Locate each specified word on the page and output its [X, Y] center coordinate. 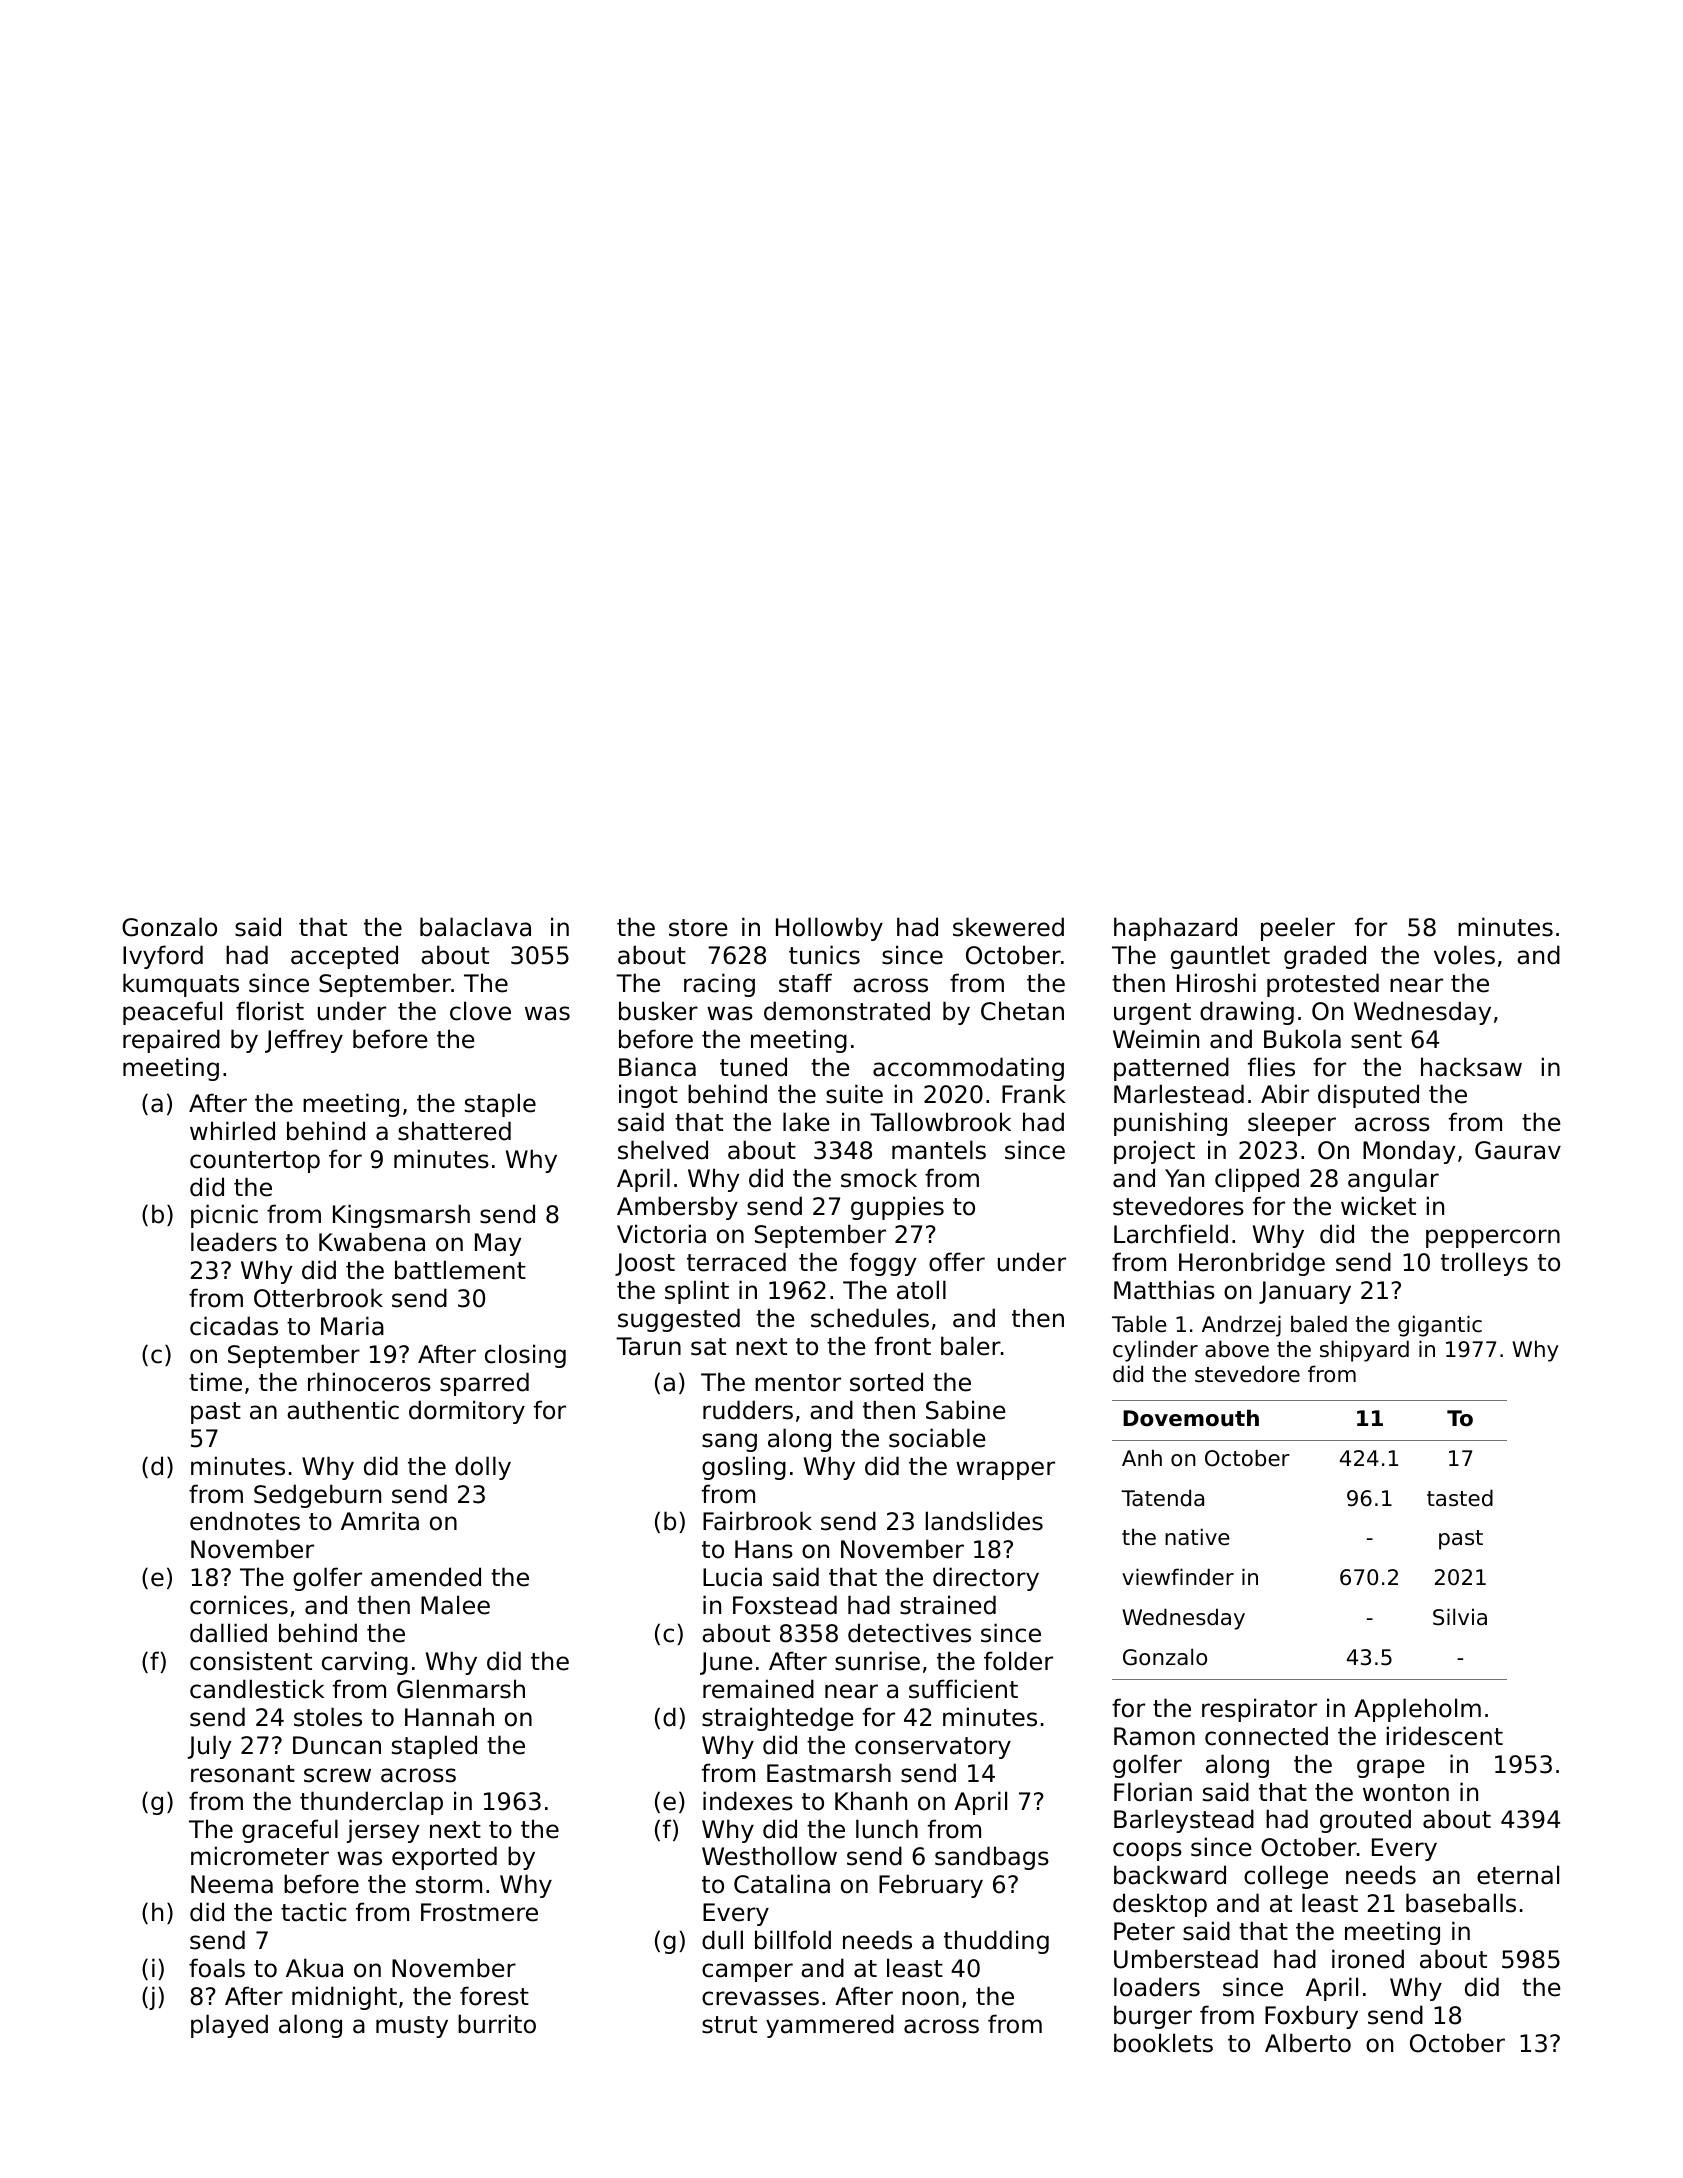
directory [986, 1579]
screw [337, 1775]
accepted [344, 957]
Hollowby [829, 929]
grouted [1365, 1821]
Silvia [1460, 1617]
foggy [883, 1264]
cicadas [234, 1326]
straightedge [777, 1719]
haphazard [1175, 929]
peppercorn [1493, 1238]
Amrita [380, 1521]
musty [412, 2027]
